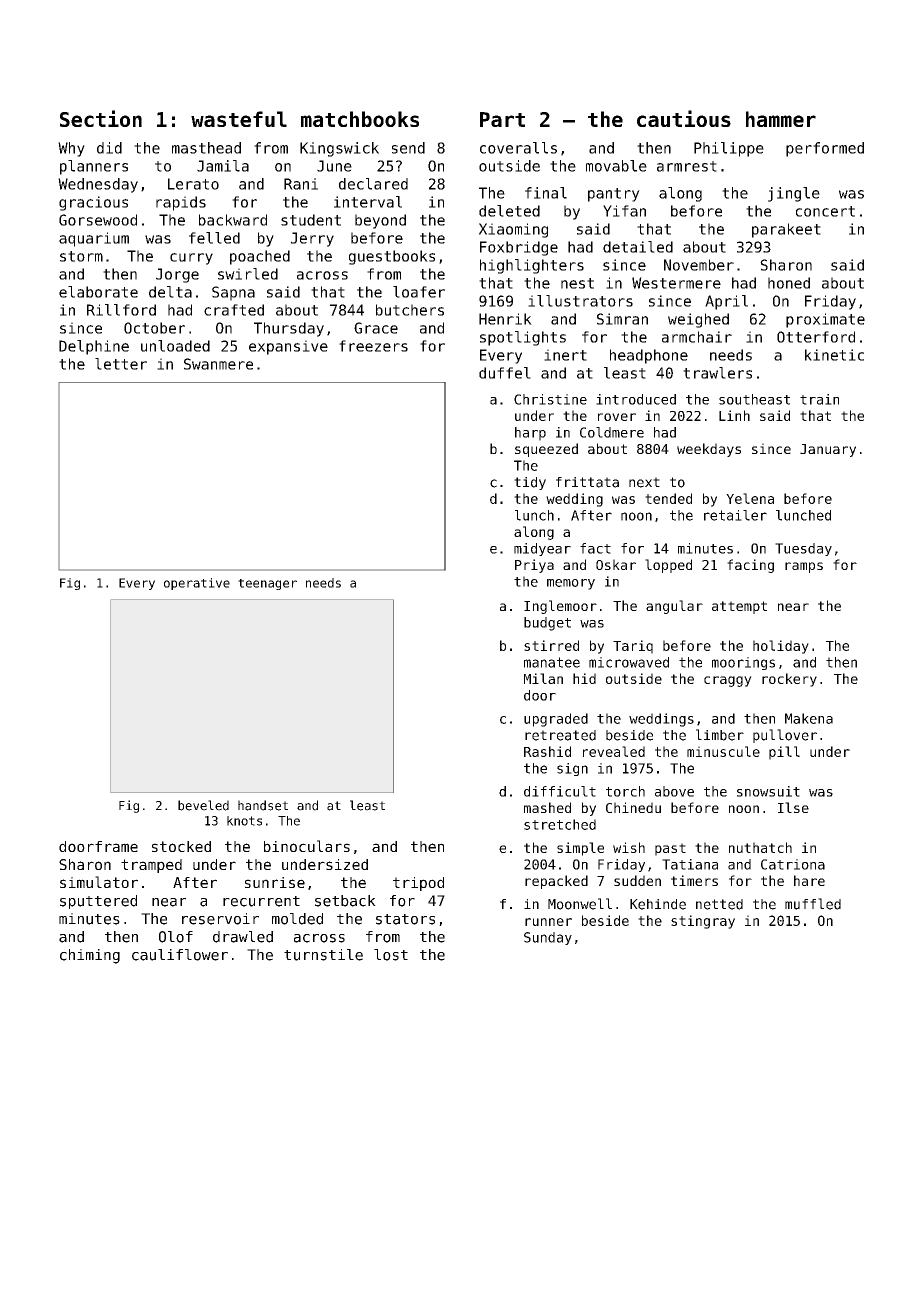 This image has height=1308, width=924. What do you see at coordinates (828, 450) in the image?
I see `January` at bounding box center [828, 450].
